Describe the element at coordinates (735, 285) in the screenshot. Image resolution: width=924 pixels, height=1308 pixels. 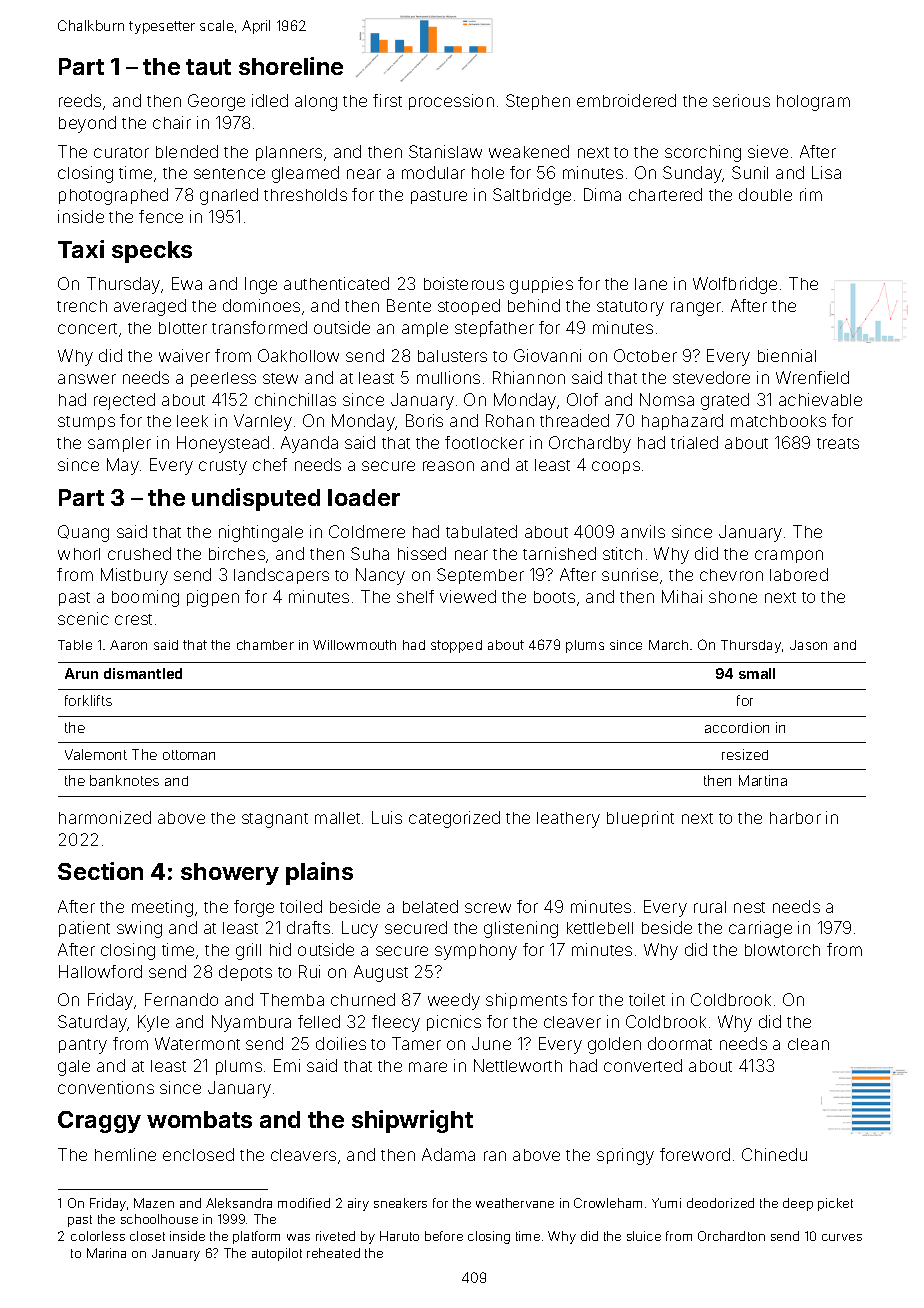
I see `Wolfbridge` at that location.
